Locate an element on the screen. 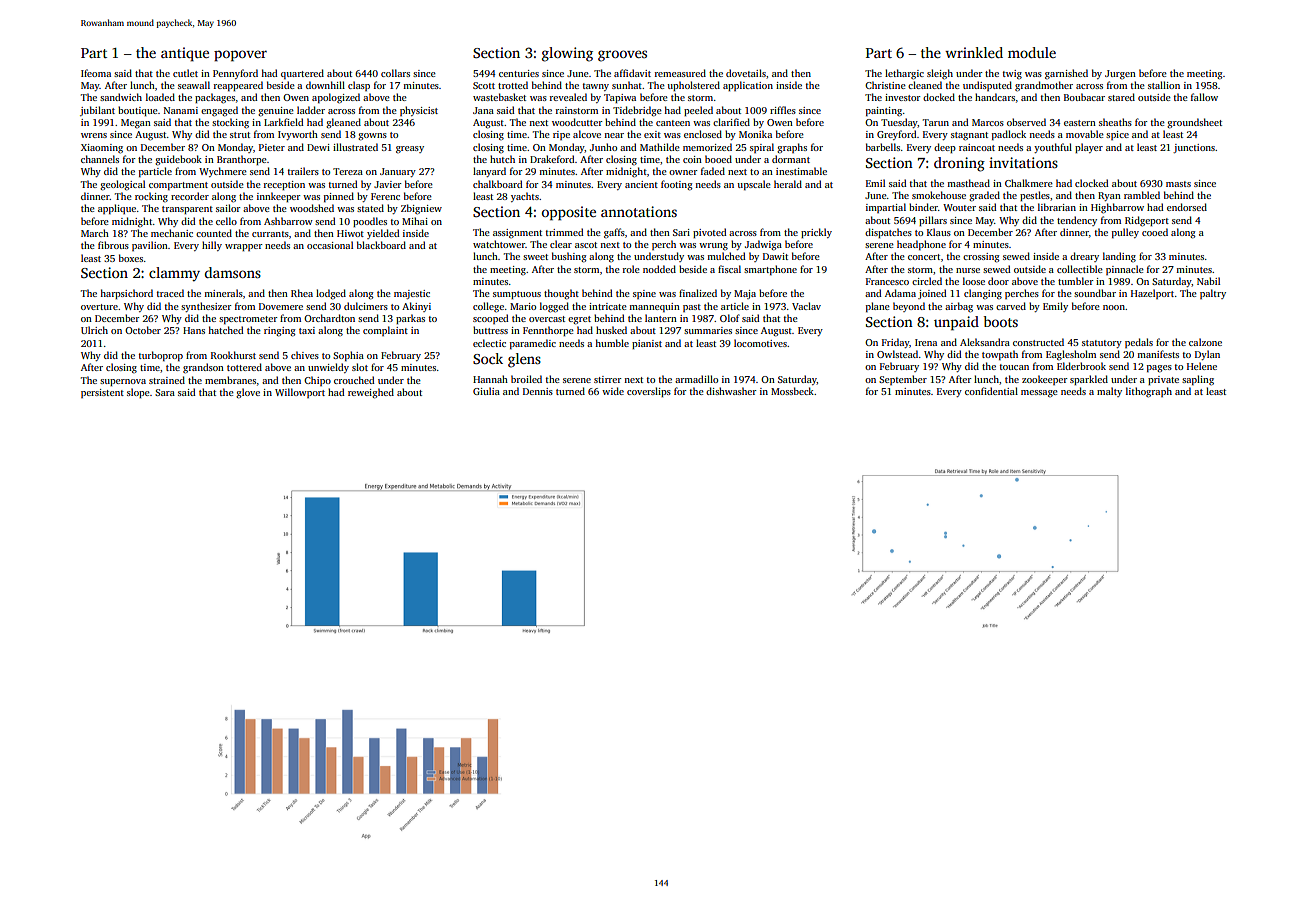 The image size is (1308, 924). grooves is located at coordinates (622, 56).
